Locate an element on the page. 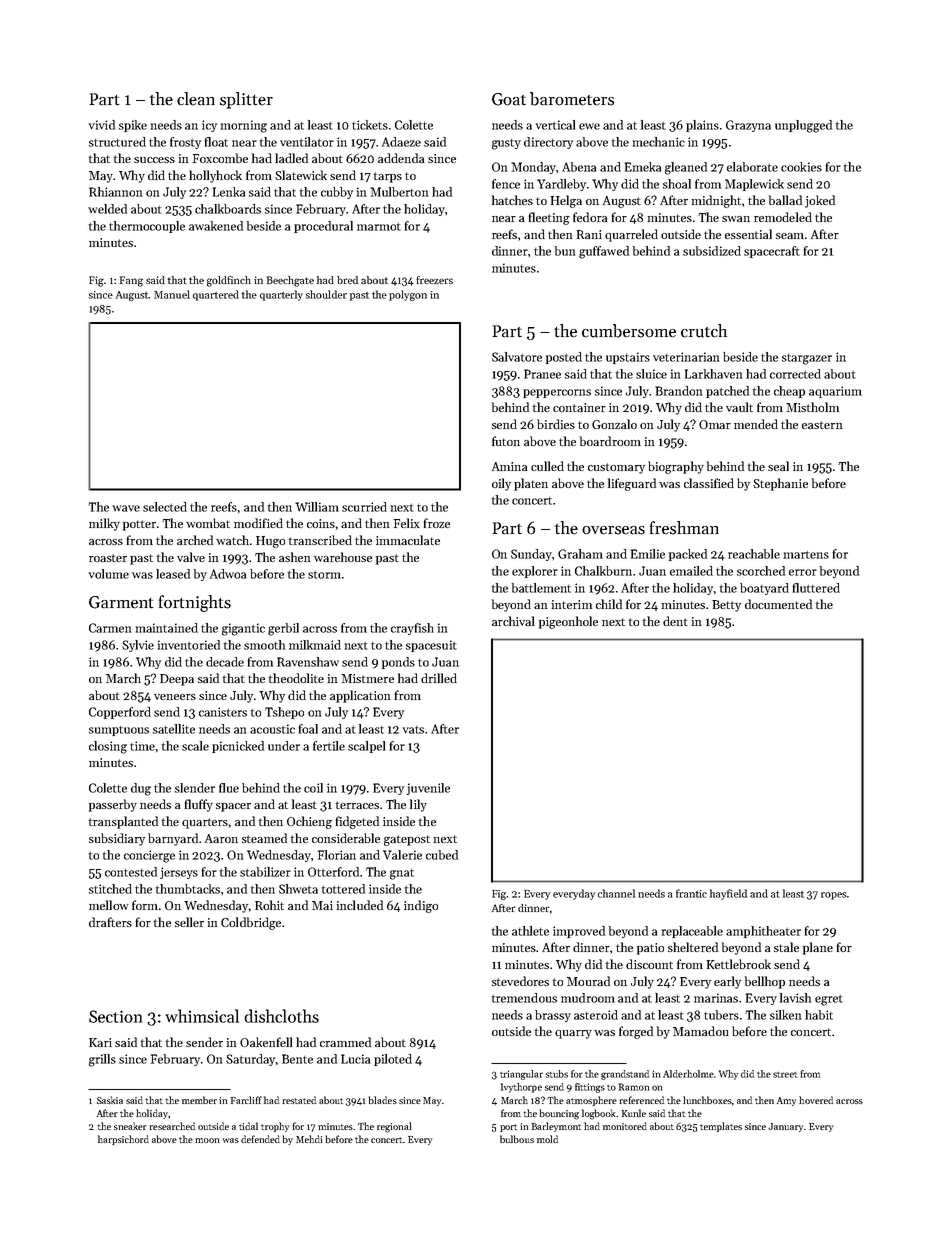  Manuel is located at coordinates (172, 294).
